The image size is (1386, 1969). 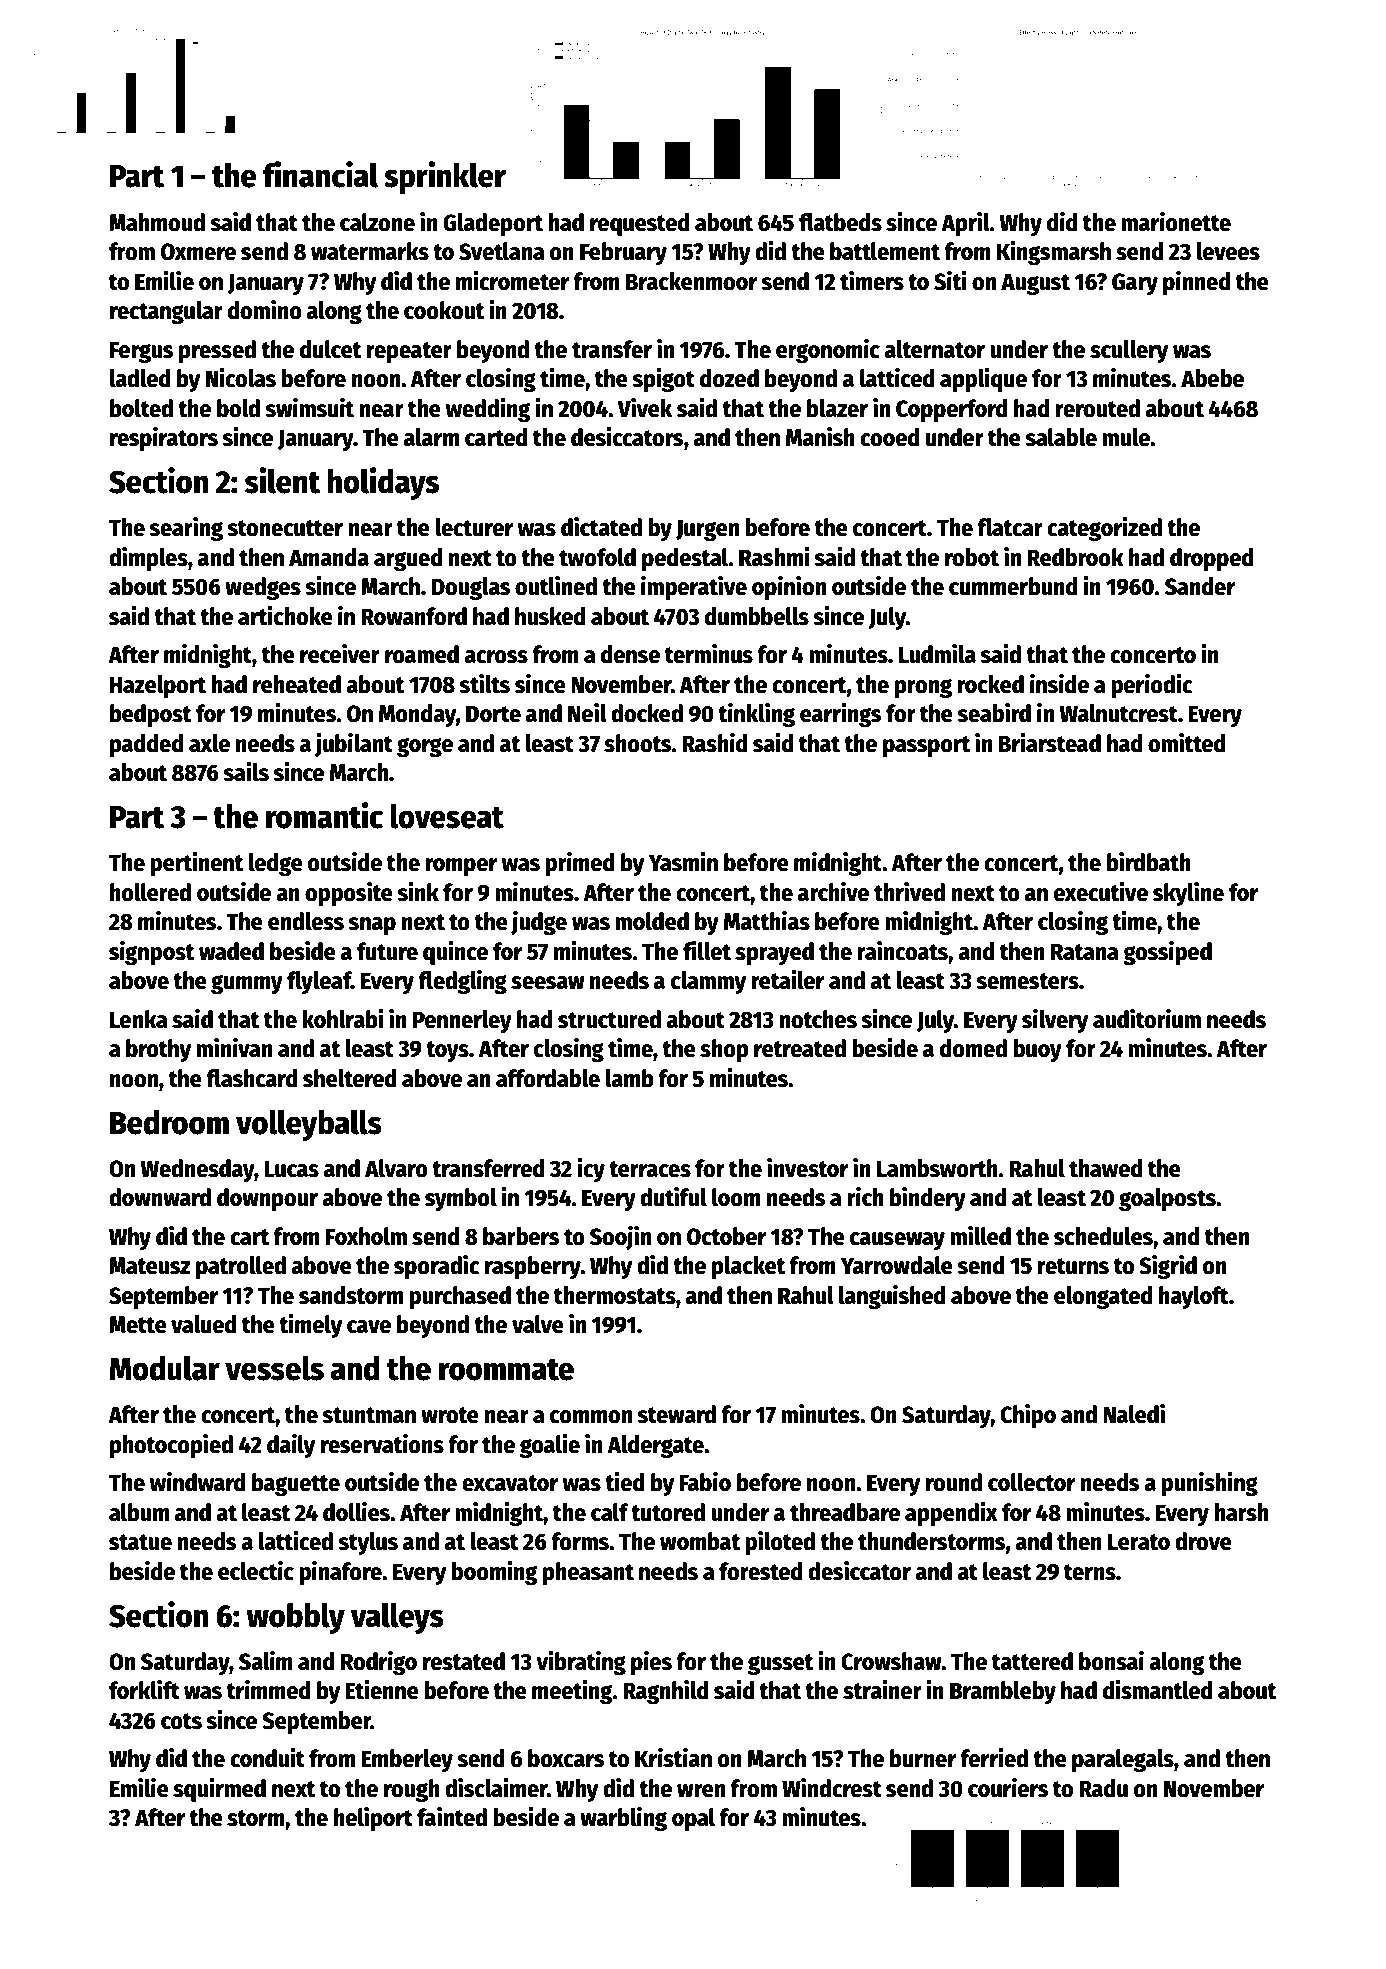 What do you see at coordinates (1176, 222) in the page?
I see `marionette` at bounding box center [1176, 222].
